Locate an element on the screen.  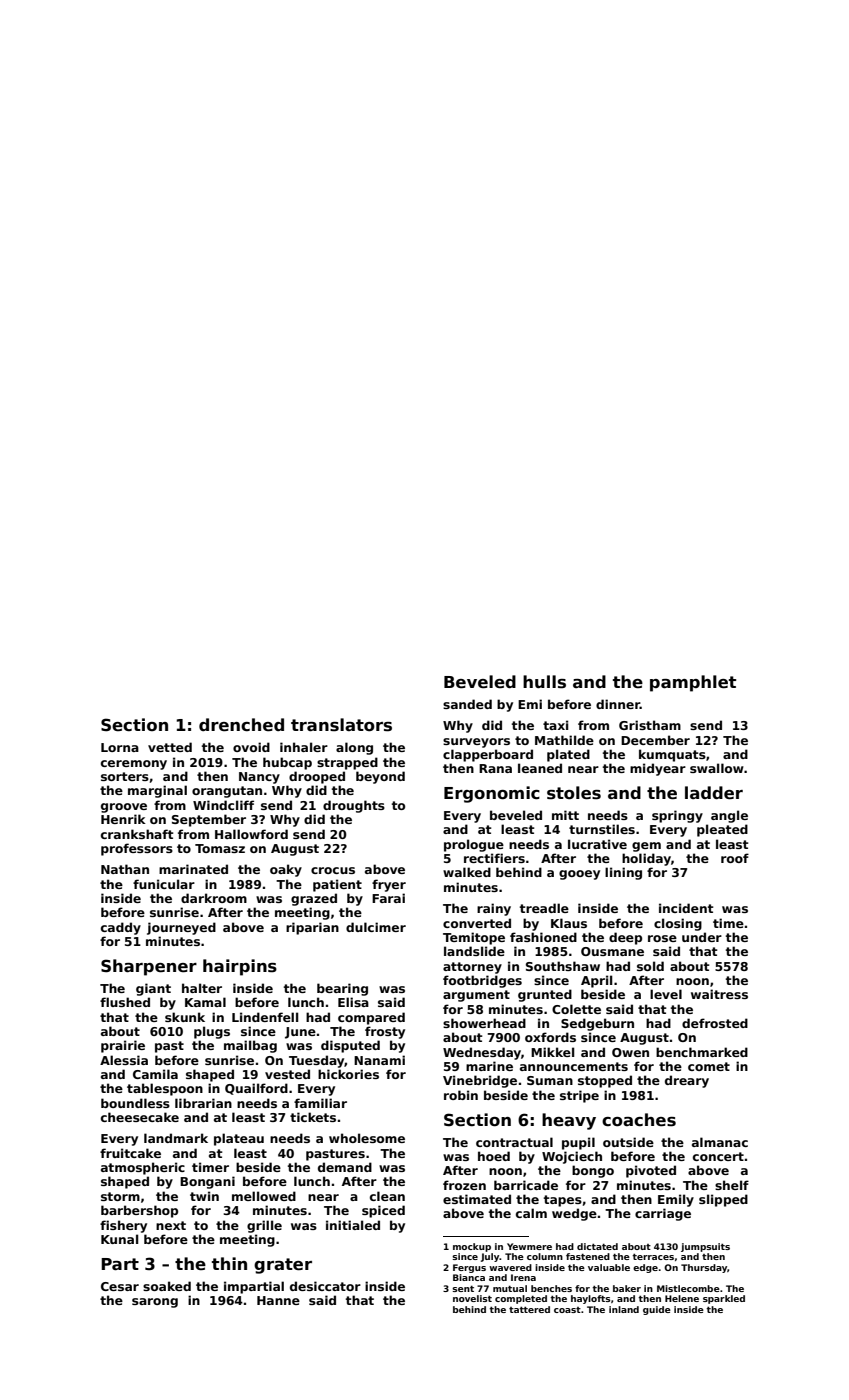
droughts is located at coordinates (354, 806).
